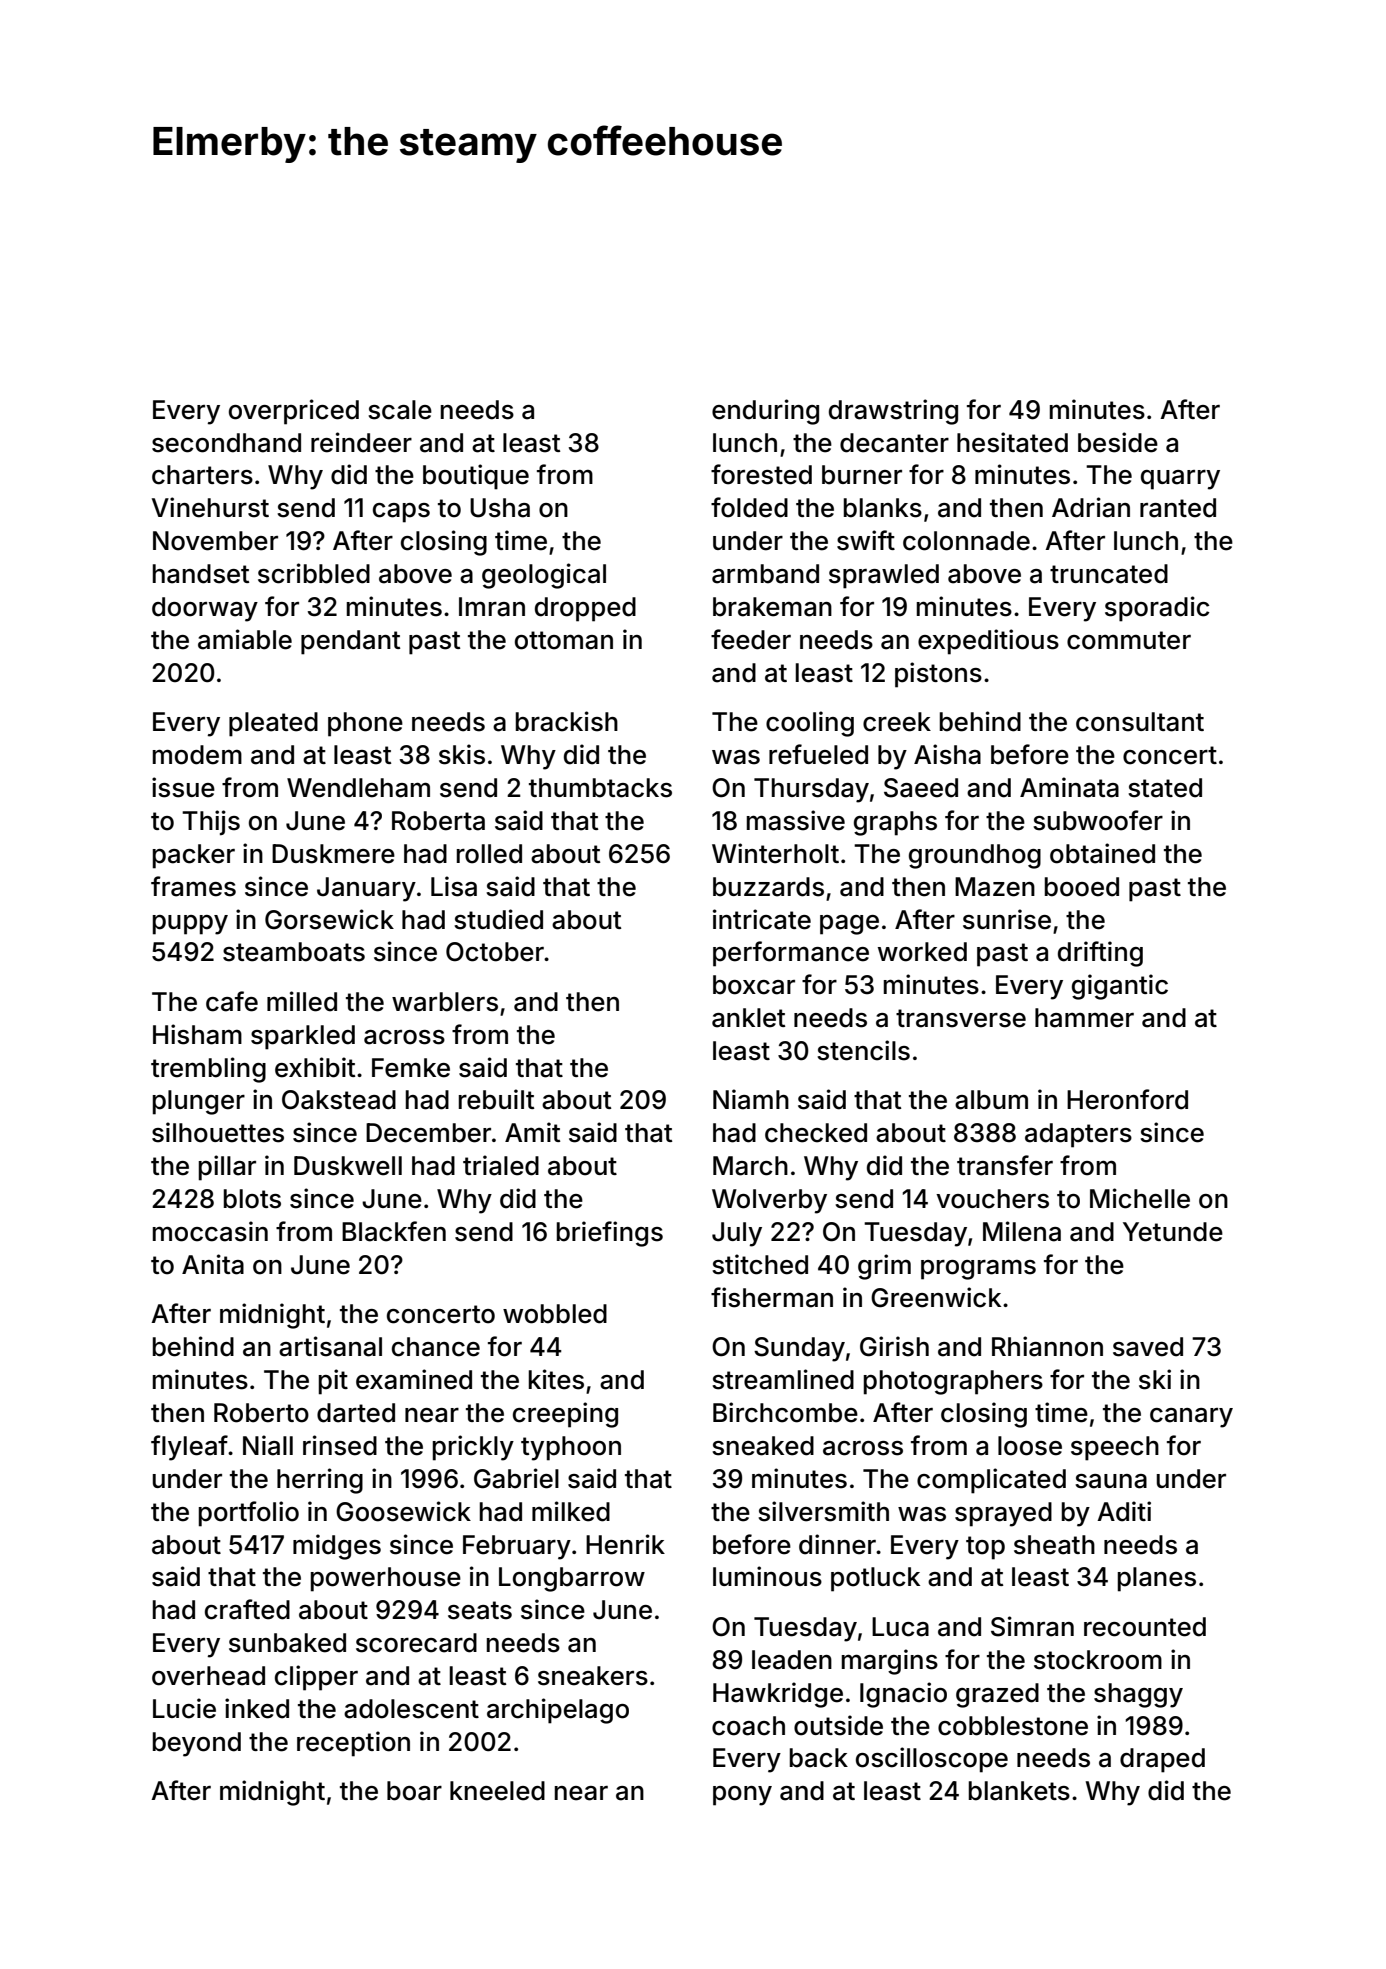  I want to click on midges, so click(337, 1547).
